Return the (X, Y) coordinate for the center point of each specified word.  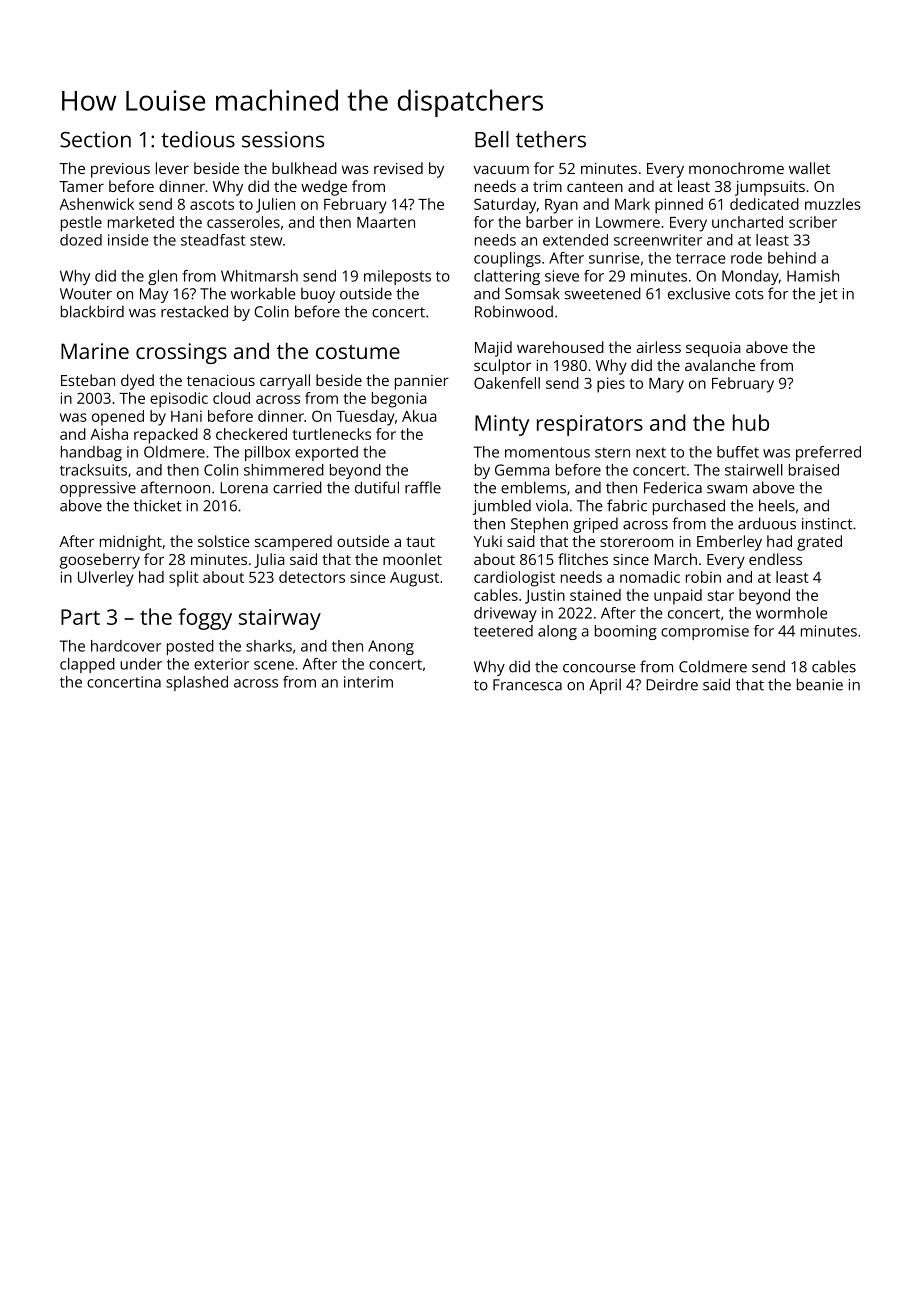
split (183, 579)
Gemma (522, 470)
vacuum (501, 169)
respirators (590, 425)
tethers (551, 139)
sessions (283, 139)
